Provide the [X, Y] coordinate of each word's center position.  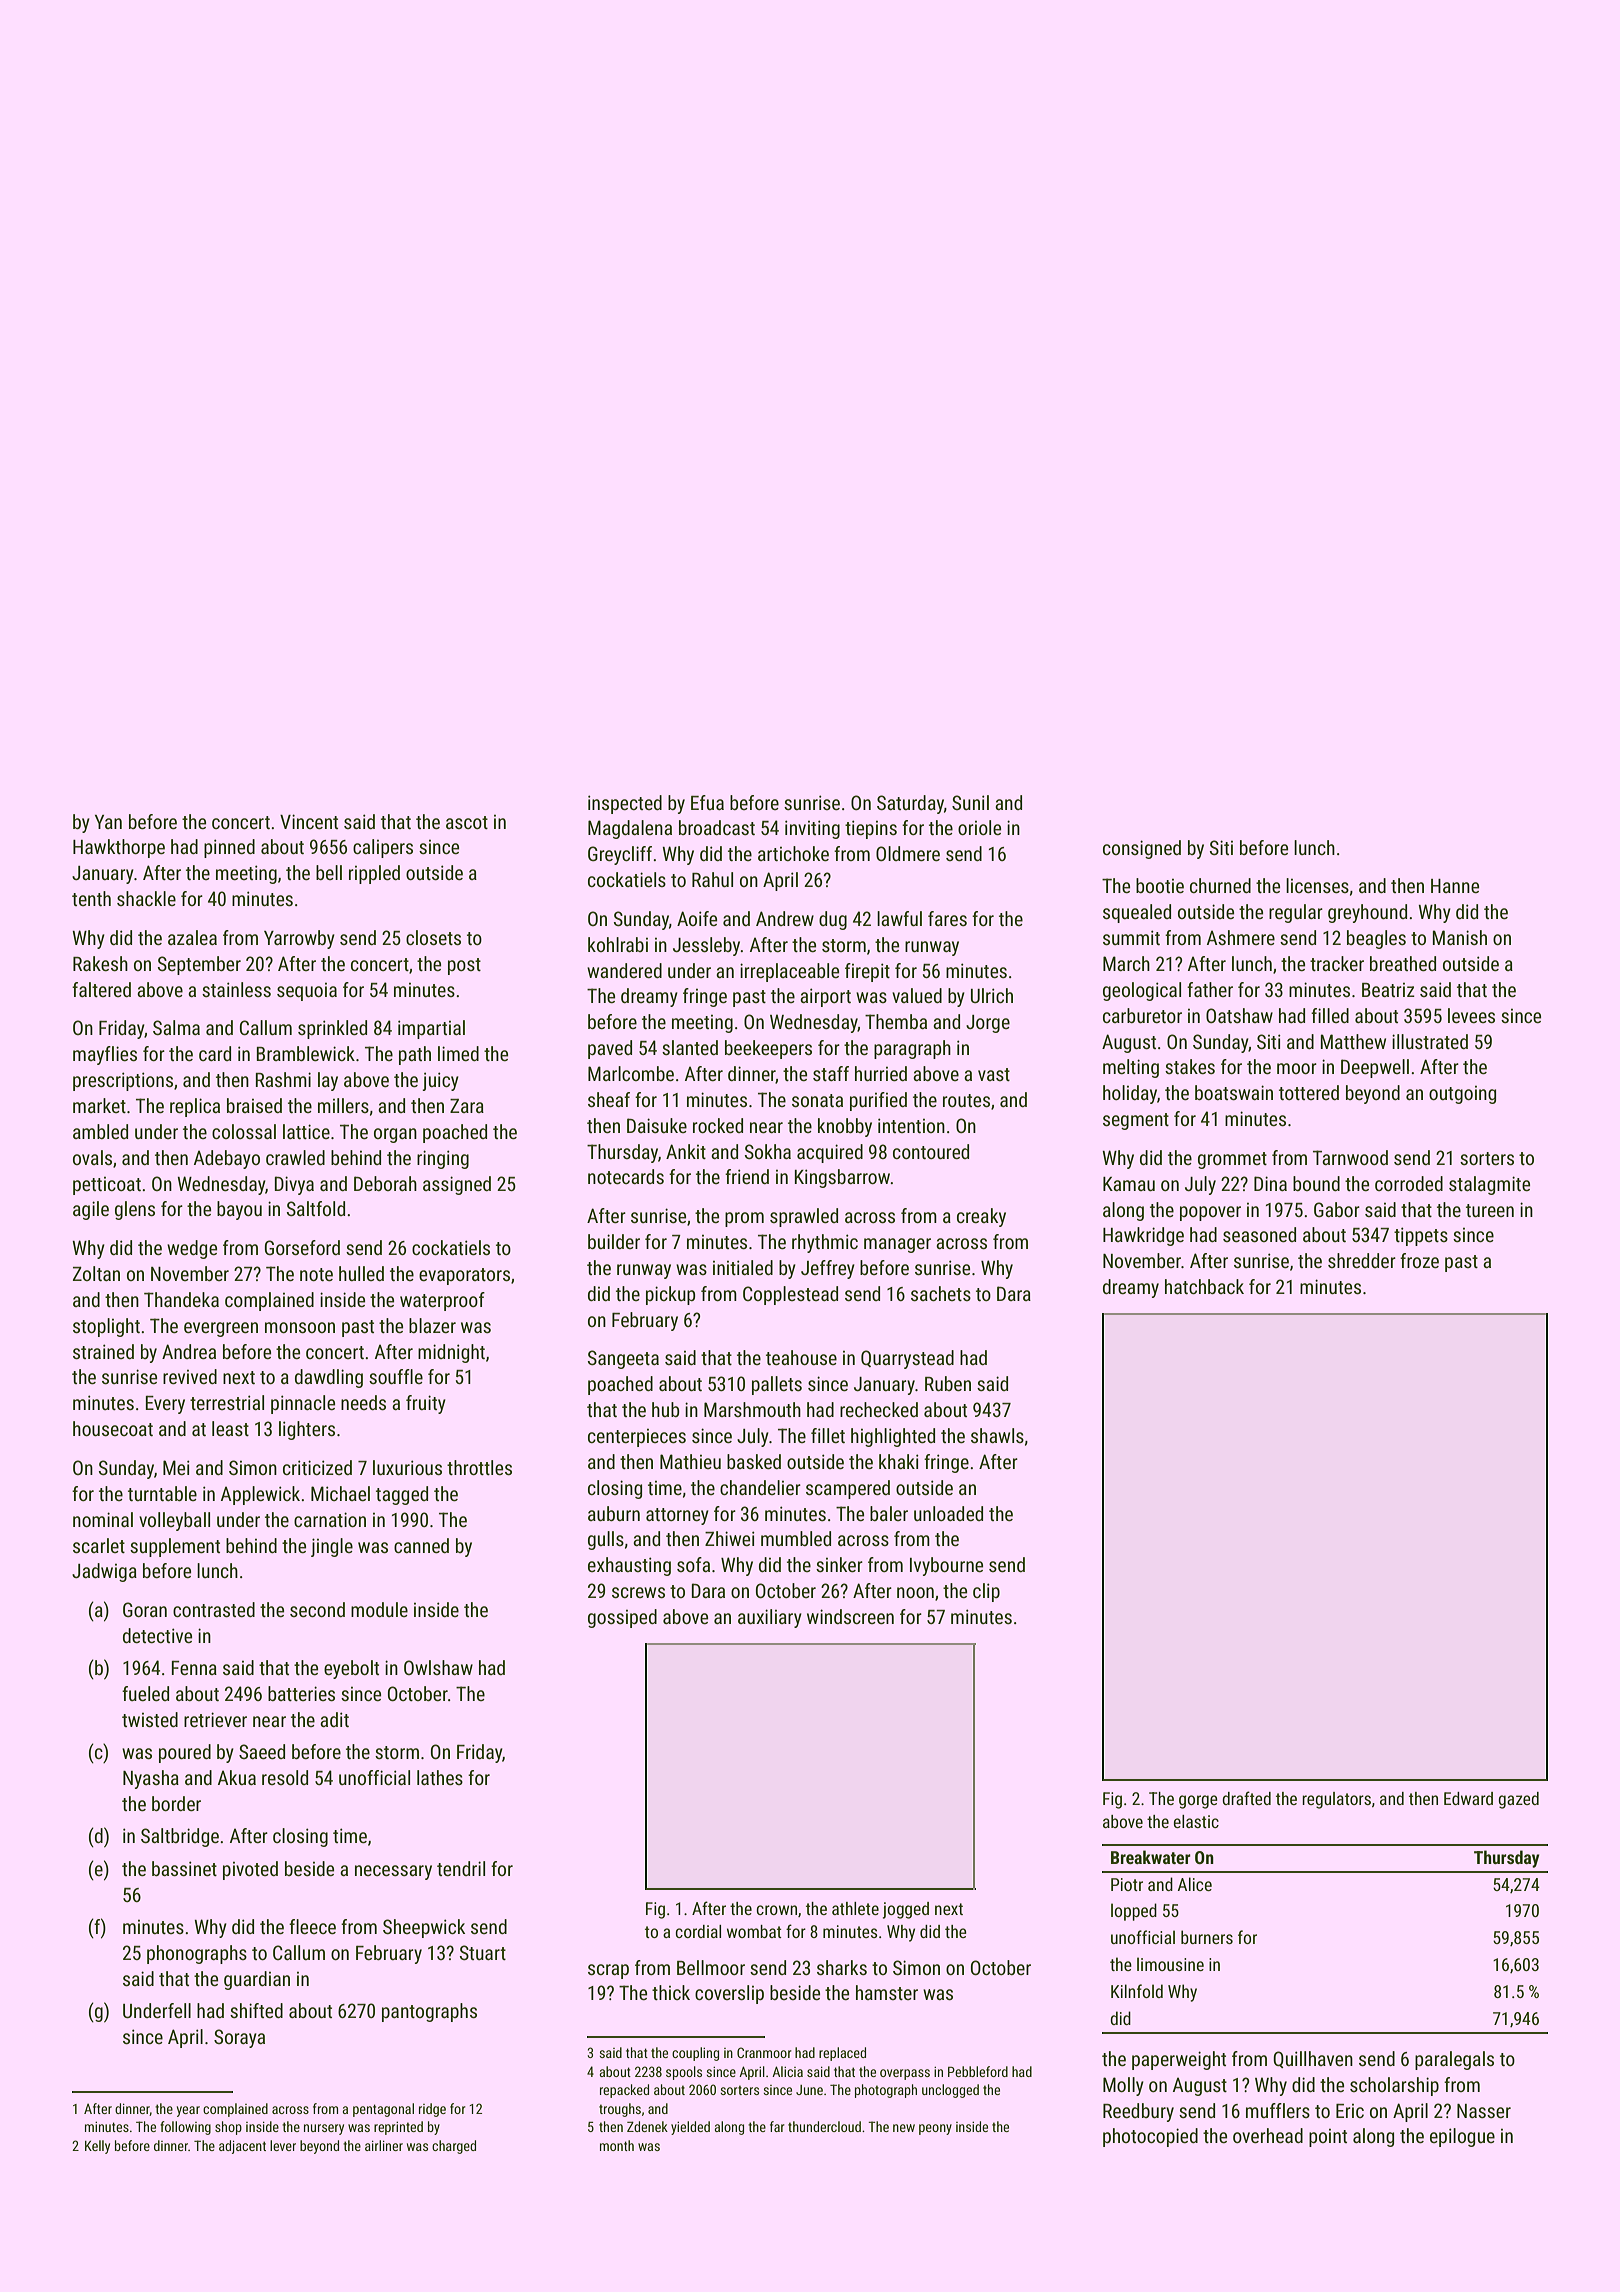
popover [1210, 1213]
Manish [1459, 937]
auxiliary [770, 1618]
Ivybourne [946, 1566]
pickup [670, 1295]
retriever [215, 1719]
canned [421, 1545]
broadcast [717, 827]
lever [283, 2145]
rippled [374, 874]
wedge [192, 1249]
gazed [1518, 1800]
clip [986, 1592]
